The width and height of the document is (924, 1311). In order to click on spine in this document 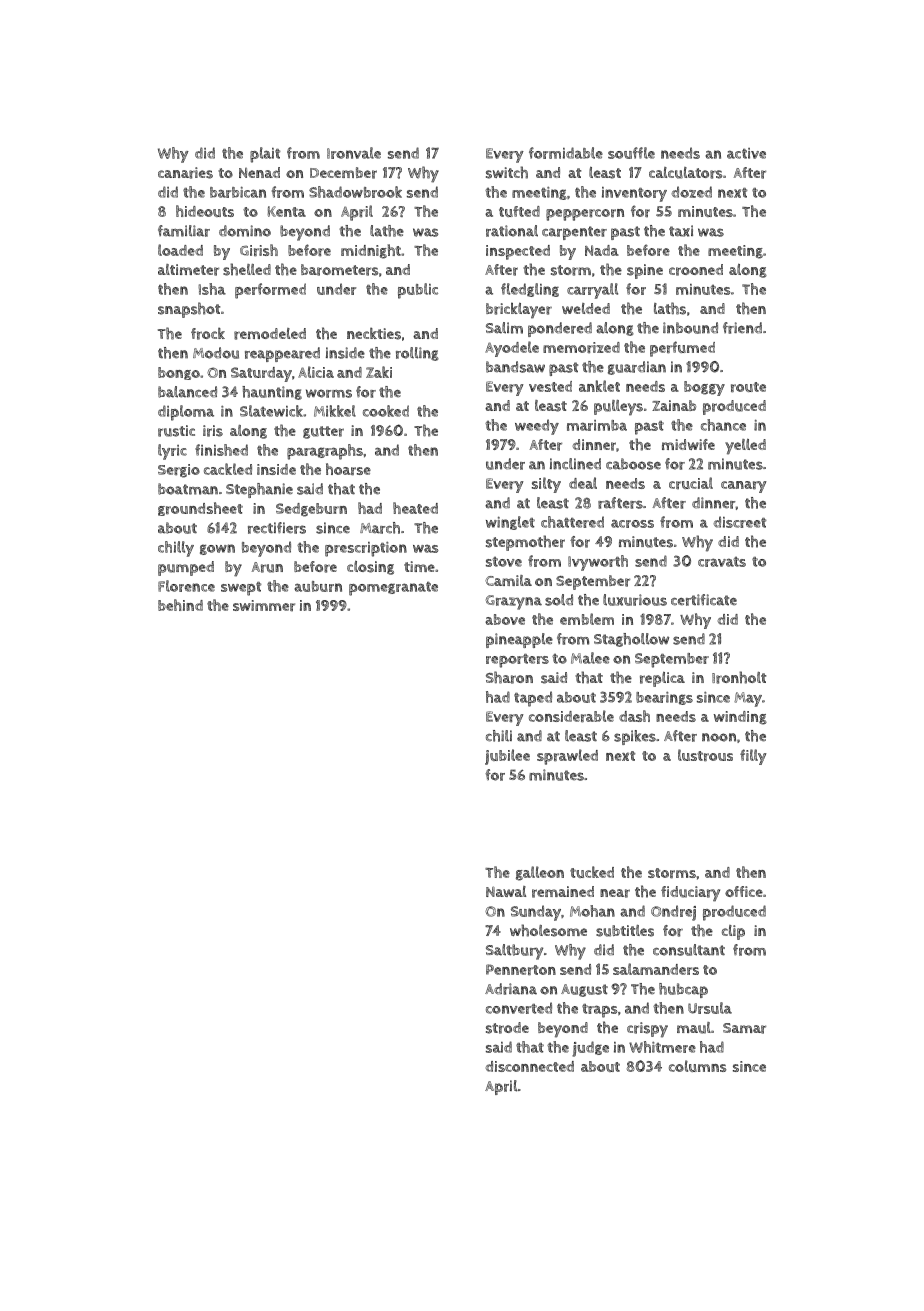, I will do `click(645, 271)`.
